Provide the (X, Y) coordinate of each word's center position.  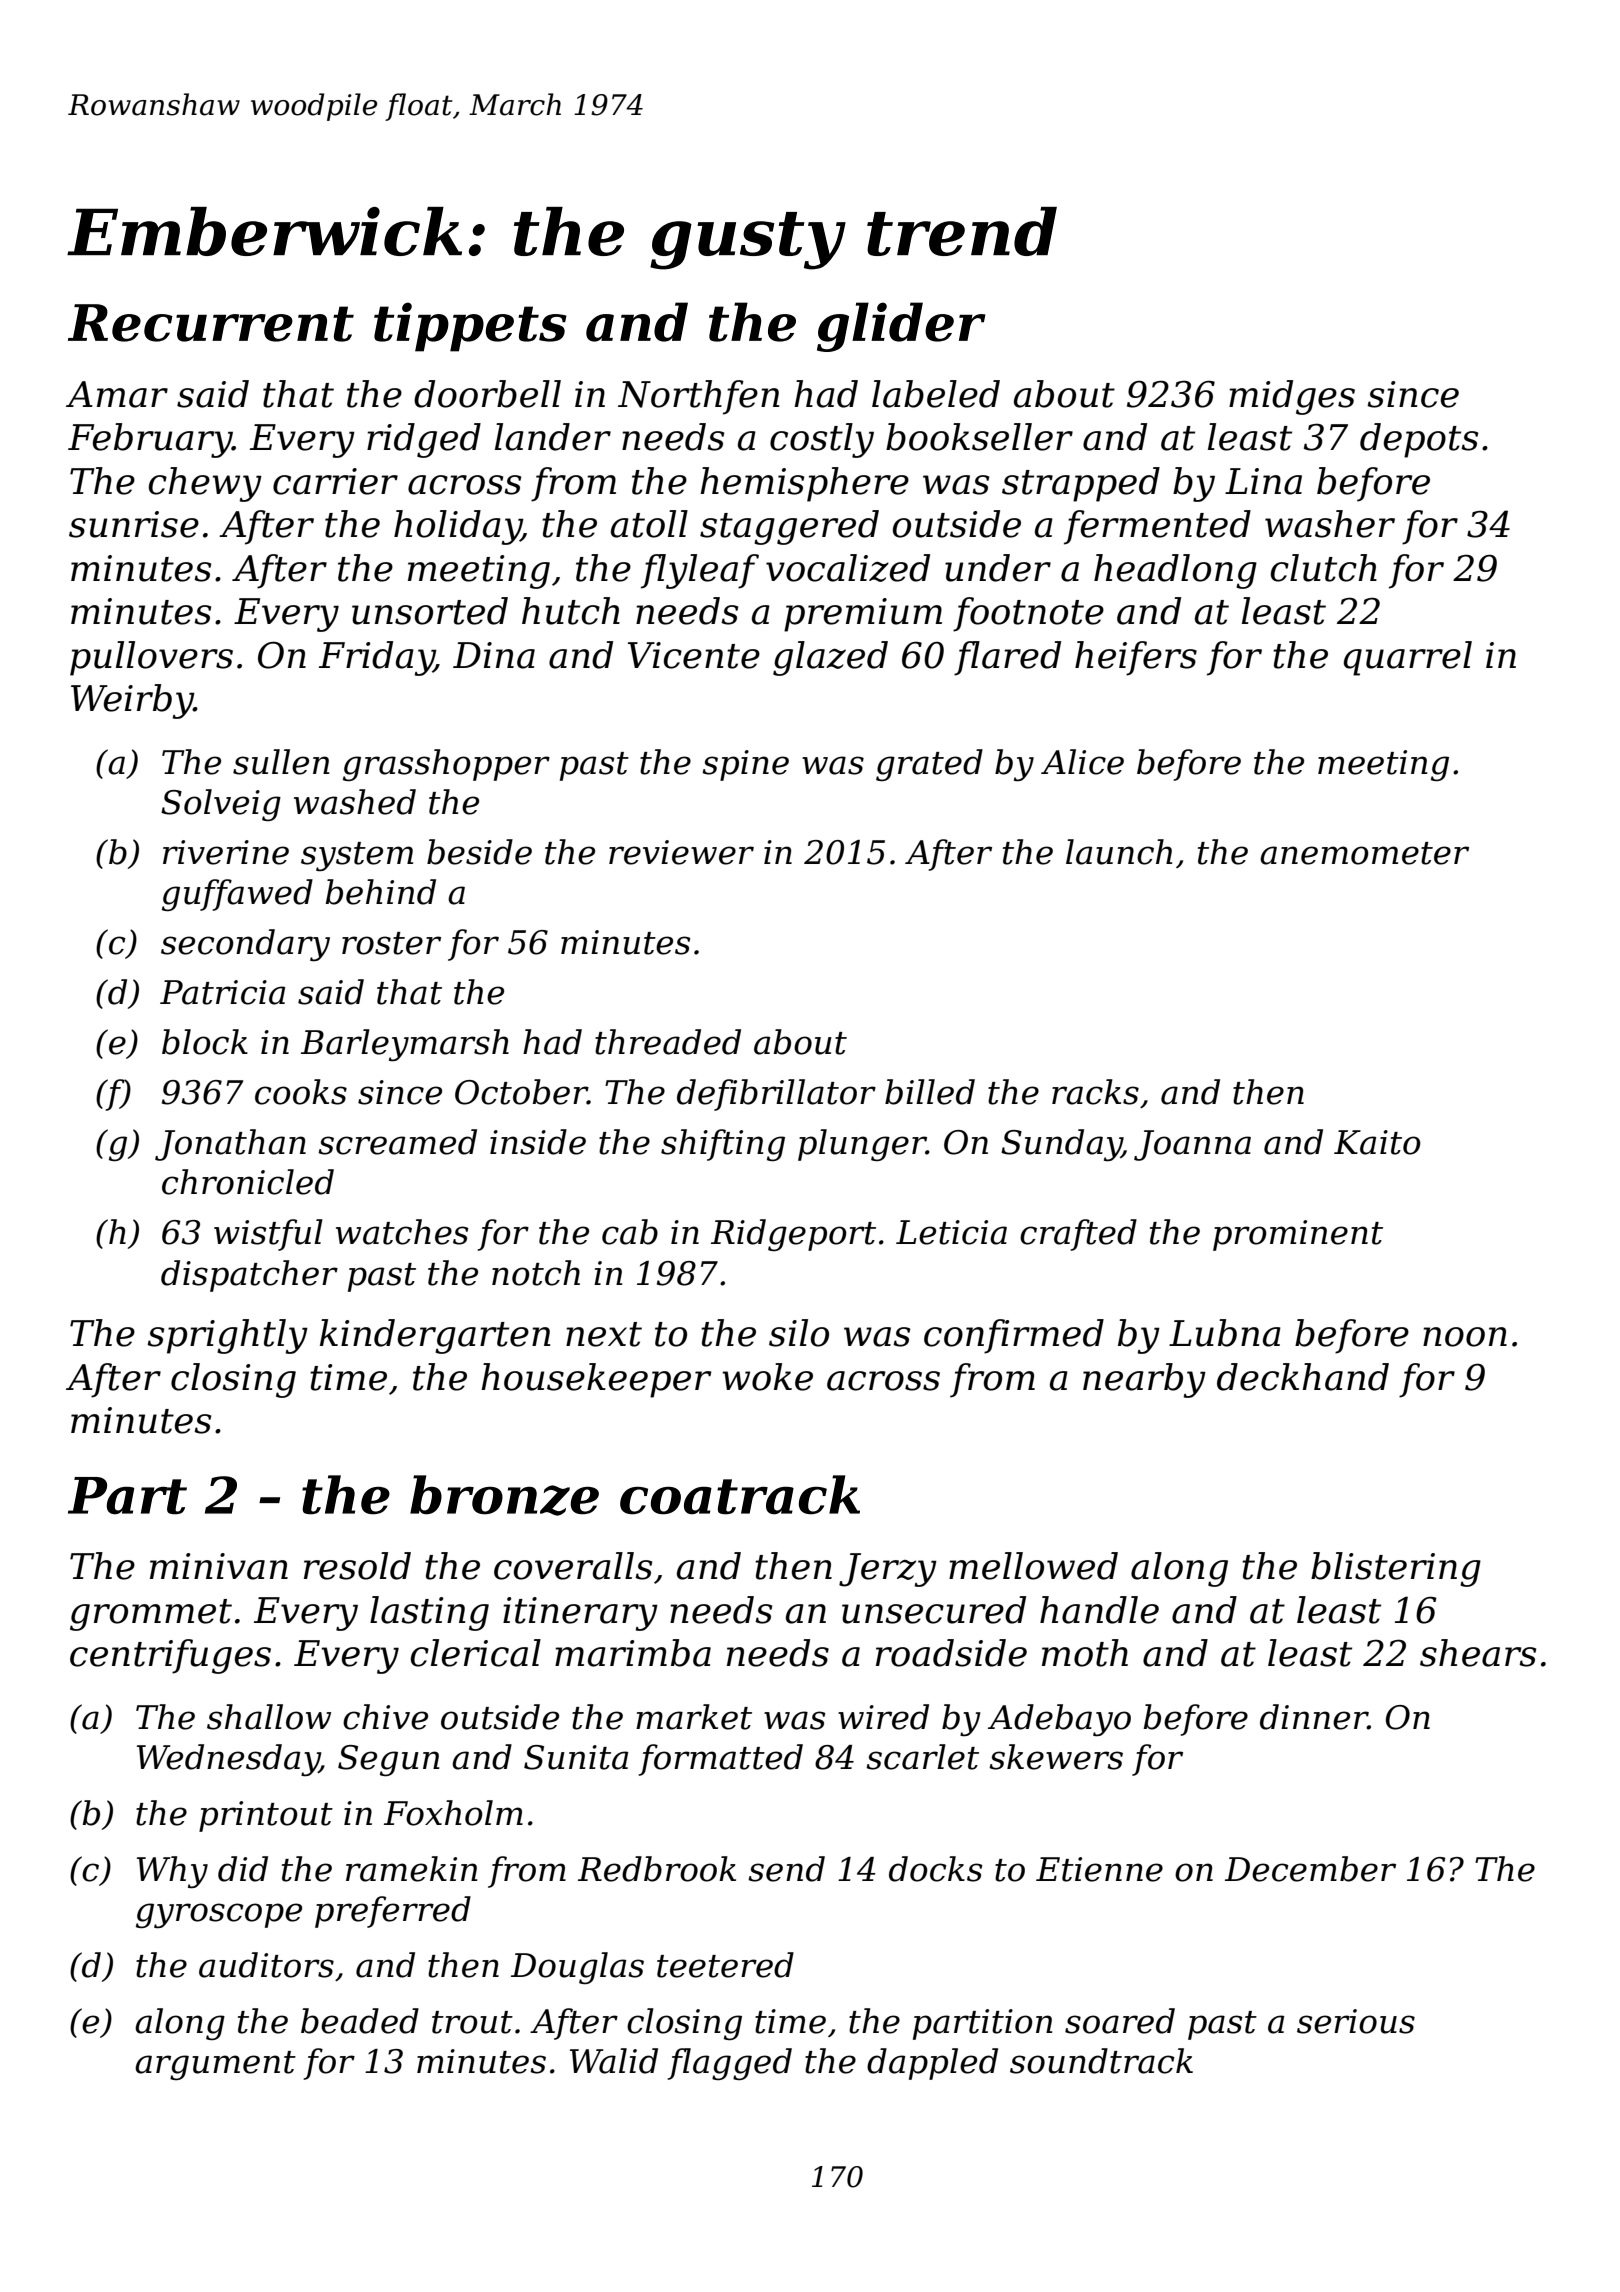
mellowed (1033, 1566)
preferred (393, 1912)
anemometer (1364, 853)
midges (1292, 397)
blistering (1396, 1569)
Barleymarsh (405, 1045)
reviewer (681, 852)
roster (391, 943)
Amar (117, 394)
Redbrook (657, 1869)
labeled (936, 394)
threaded (668, 1042)
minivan (219, 1566)
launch (1119, 852)
